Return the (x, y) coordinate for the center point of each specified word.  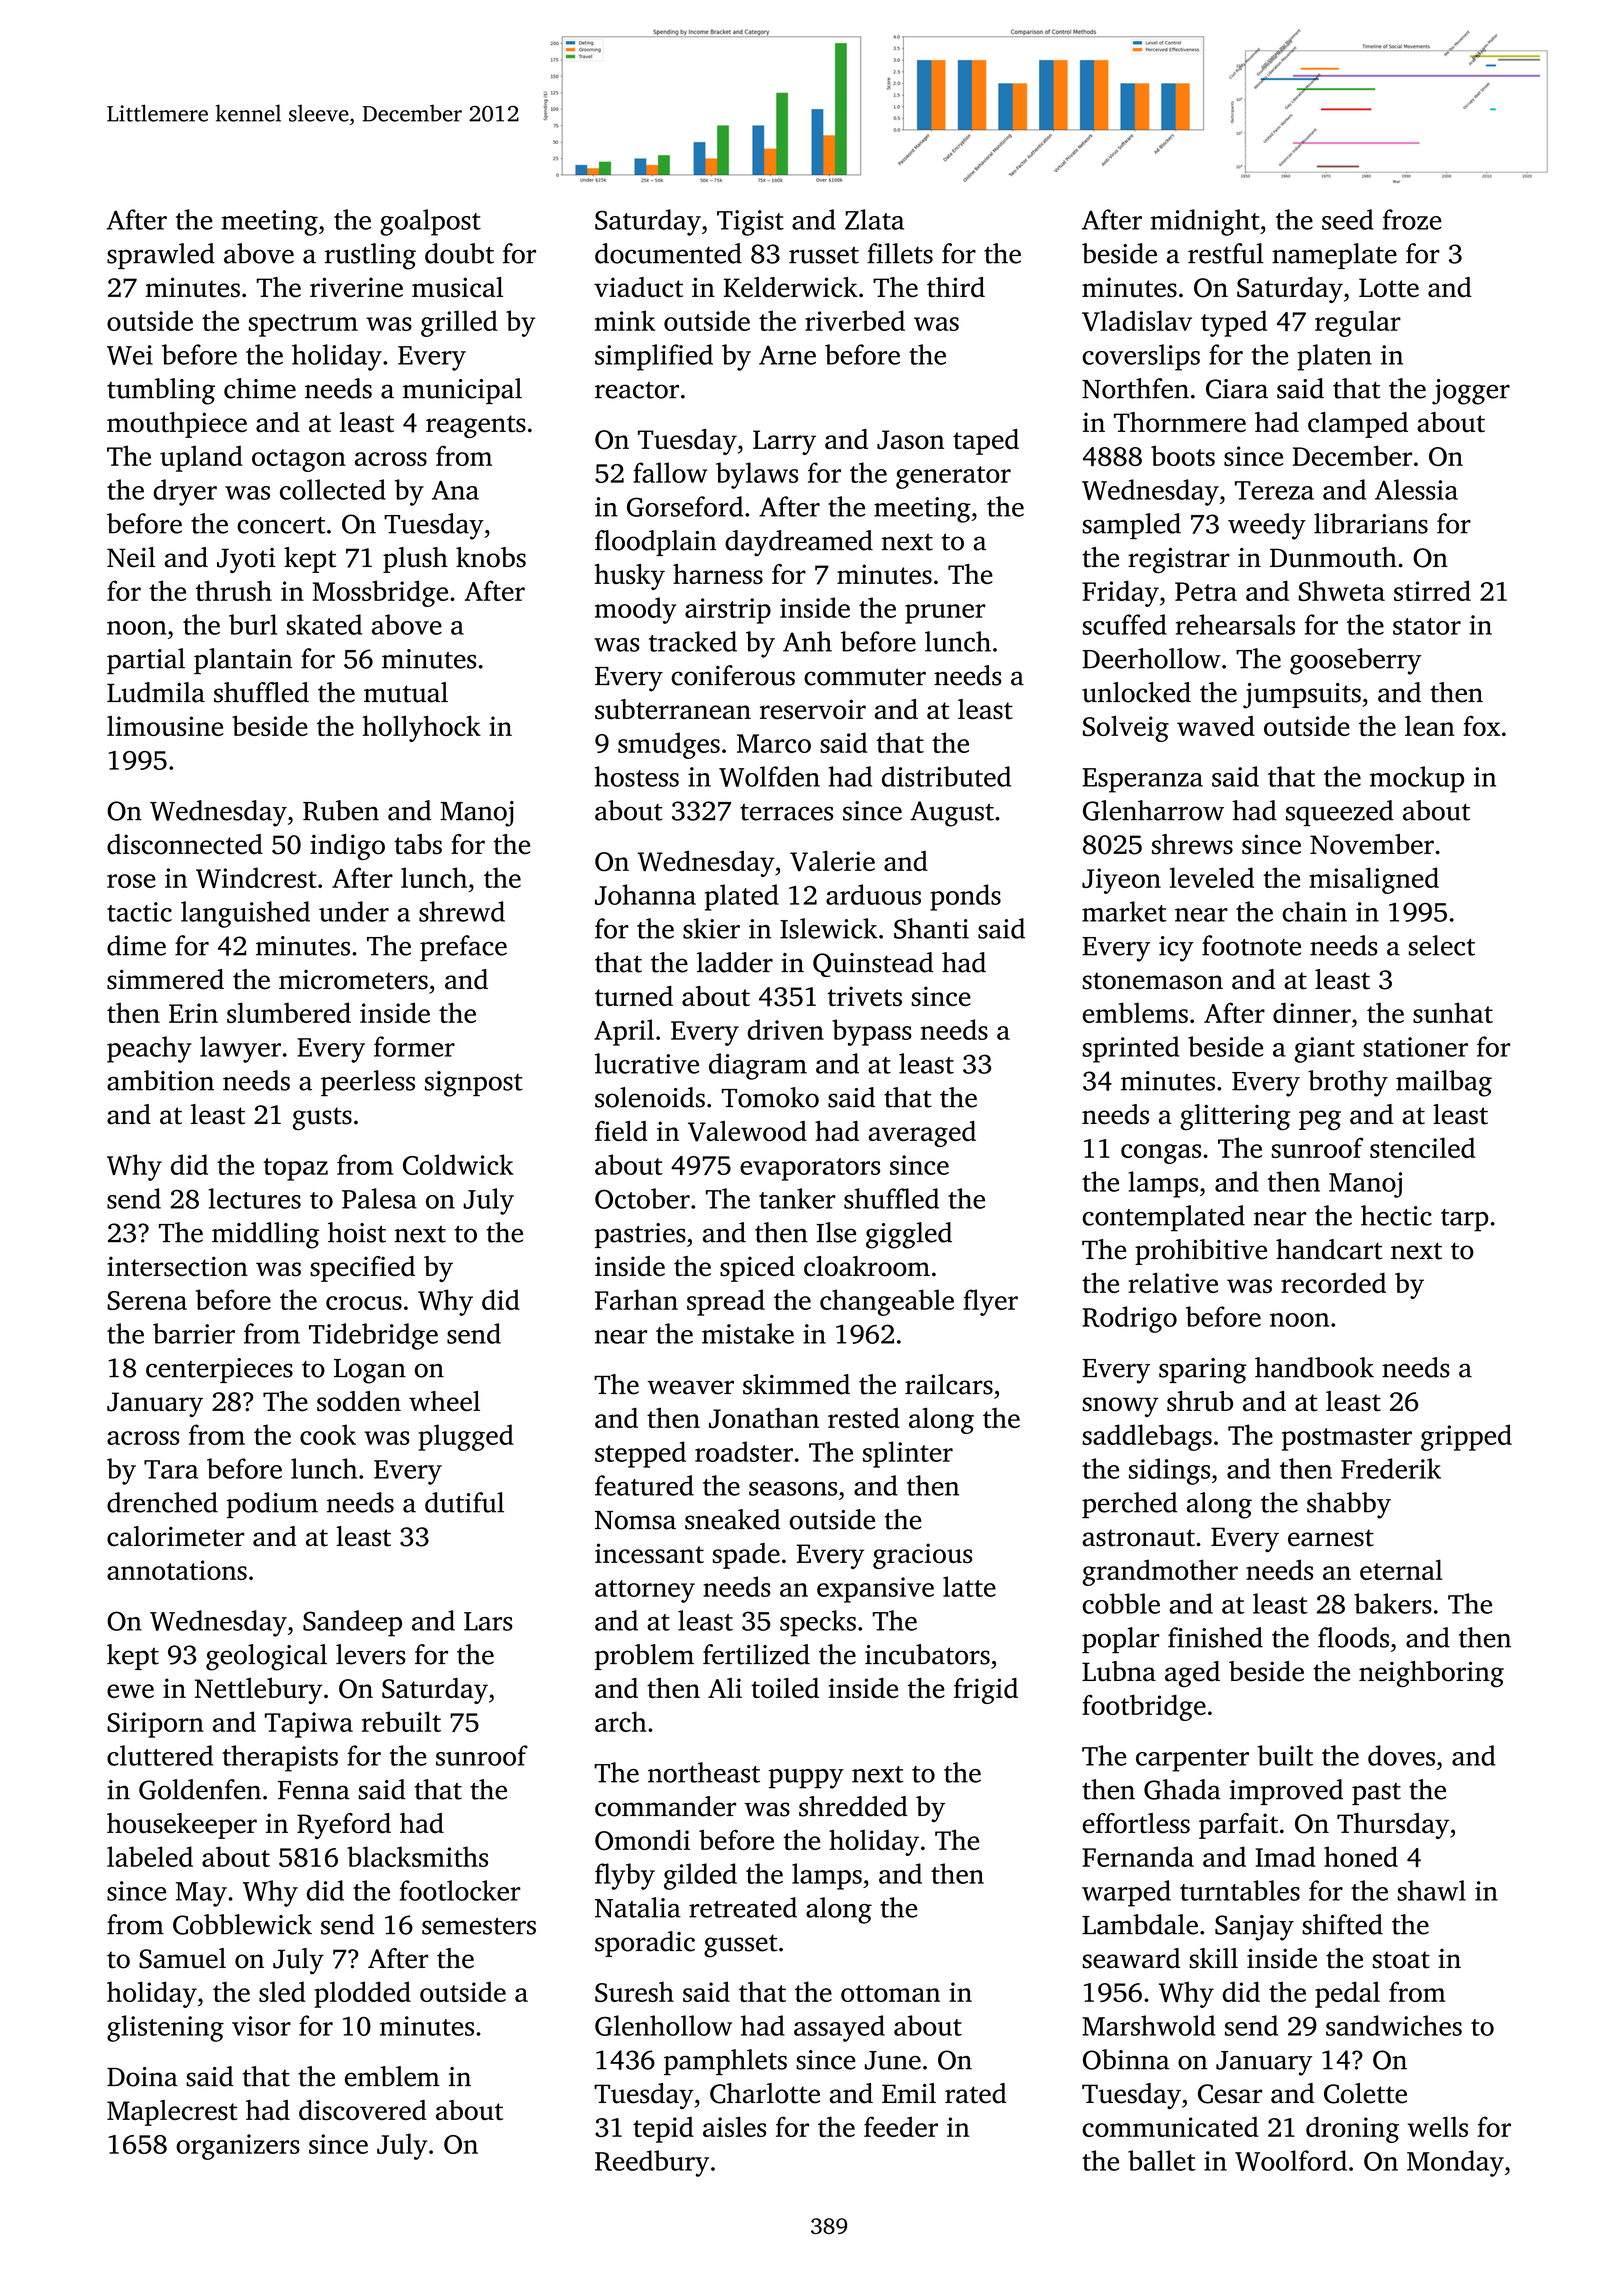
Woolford (1291, 2160)
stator (1427, 626)
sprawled (161, 256)
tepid (663, 2129)
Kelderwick (791, 287)
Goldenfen (200, 1789)
